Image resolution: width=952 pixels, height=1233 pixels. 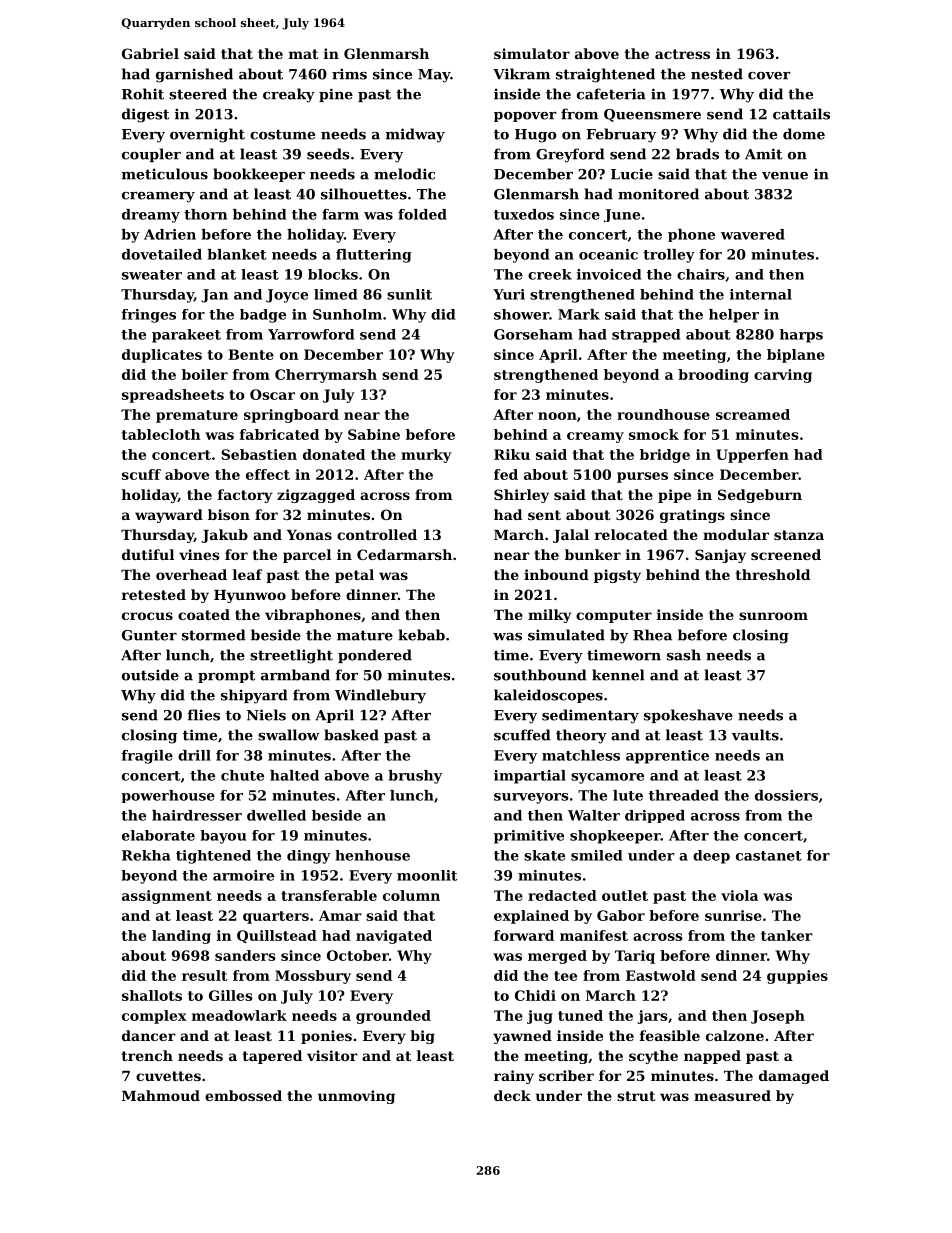 What do you see at coordinates (532, 53) in the screenshot?
I see `simulator` at bounding box center [532, 53].
